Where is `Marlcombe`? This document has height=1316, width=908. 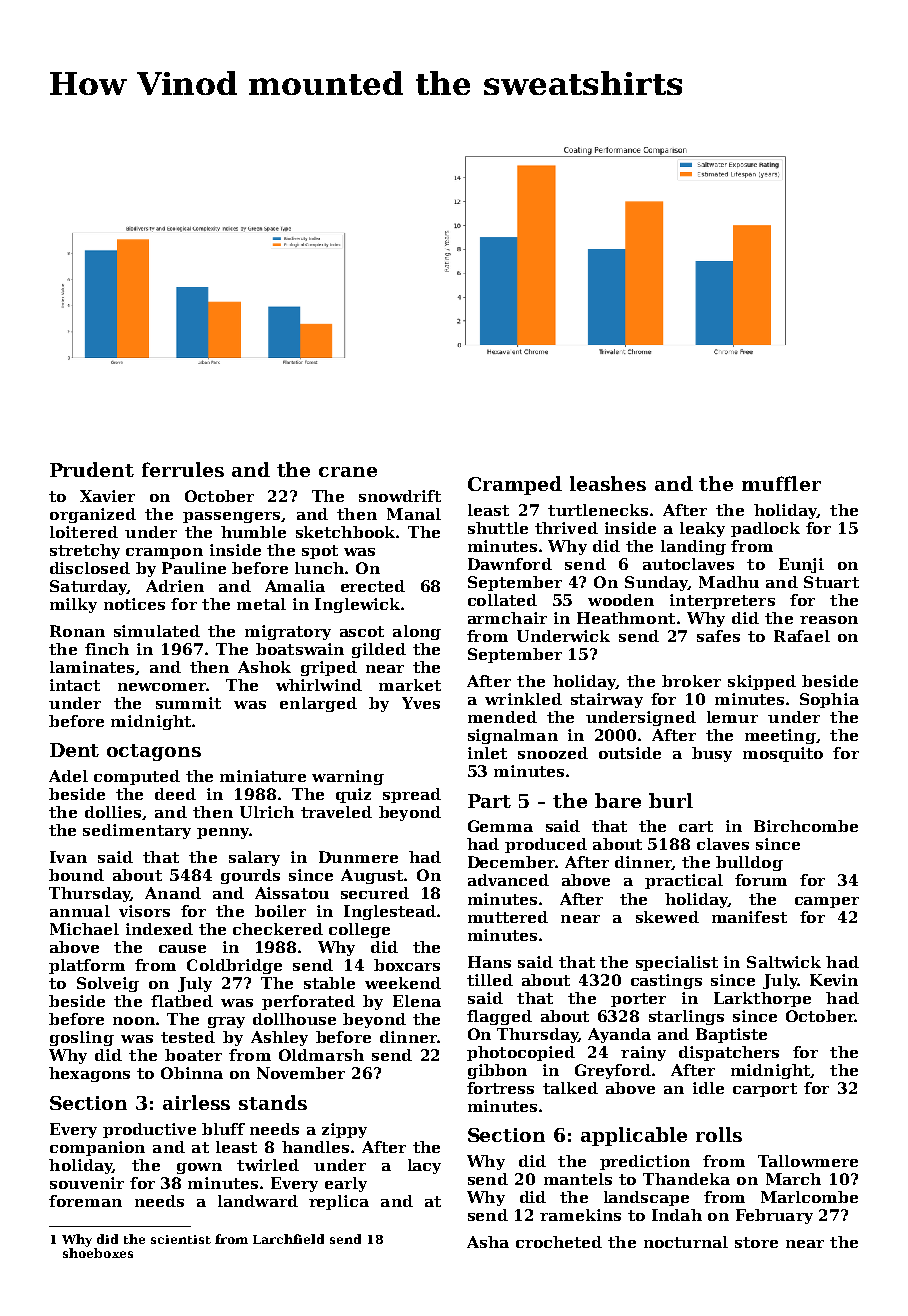
Marlcombe is located at coordinates (809, 1197).
